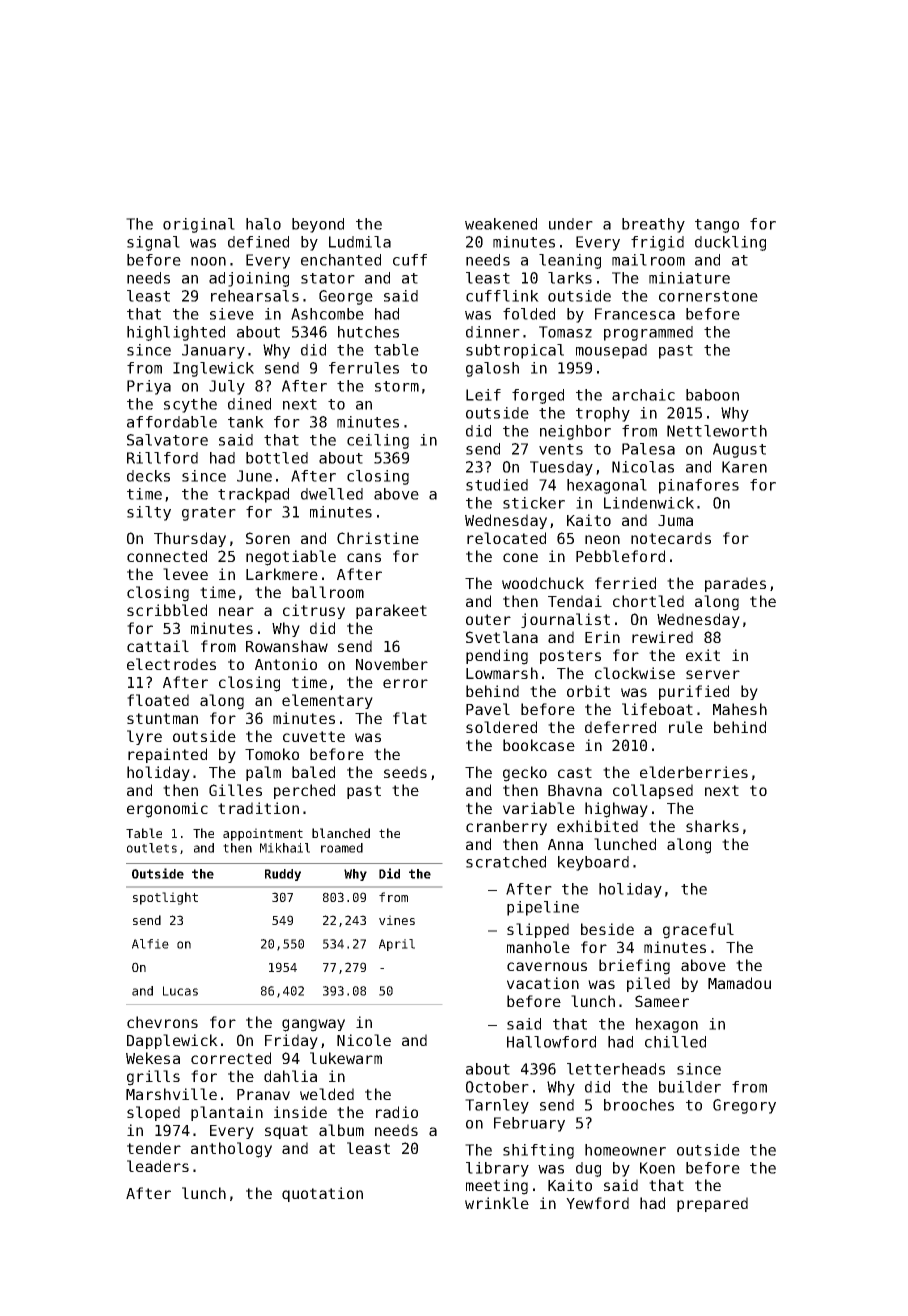  I want to click on leaders, so click(158, 1166).
